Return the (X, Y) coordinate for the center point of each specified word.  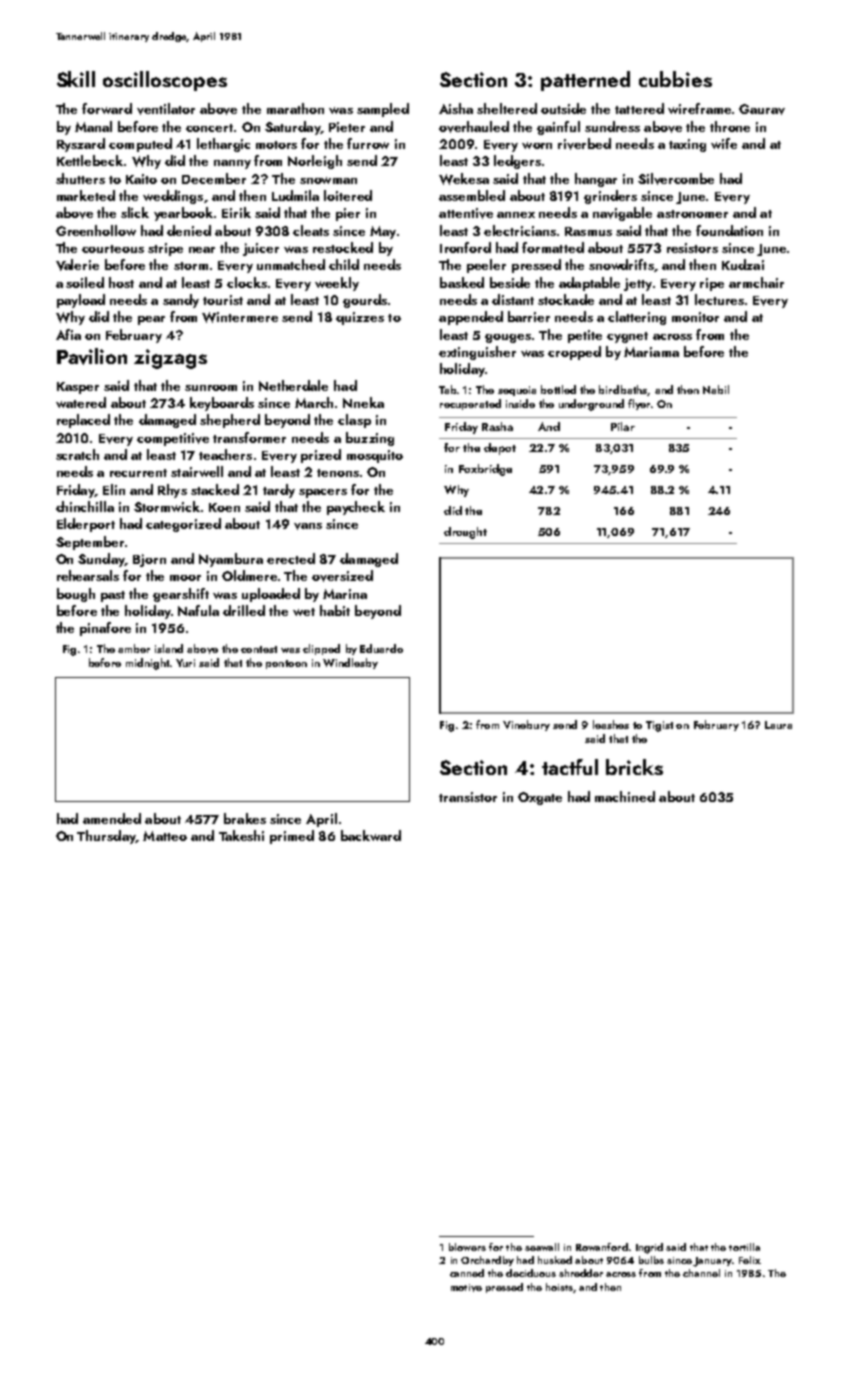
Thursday (106, 837)
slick (135, 212)
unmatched (291, 264)
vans (308, 526)
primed (292, 837)
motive (466, 1288)
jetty (638, 284)
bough (76, 595)
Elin (114, 489)
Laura (778, 725)
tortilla (744, 1247)
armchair (756, 282)
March (314, 402)
